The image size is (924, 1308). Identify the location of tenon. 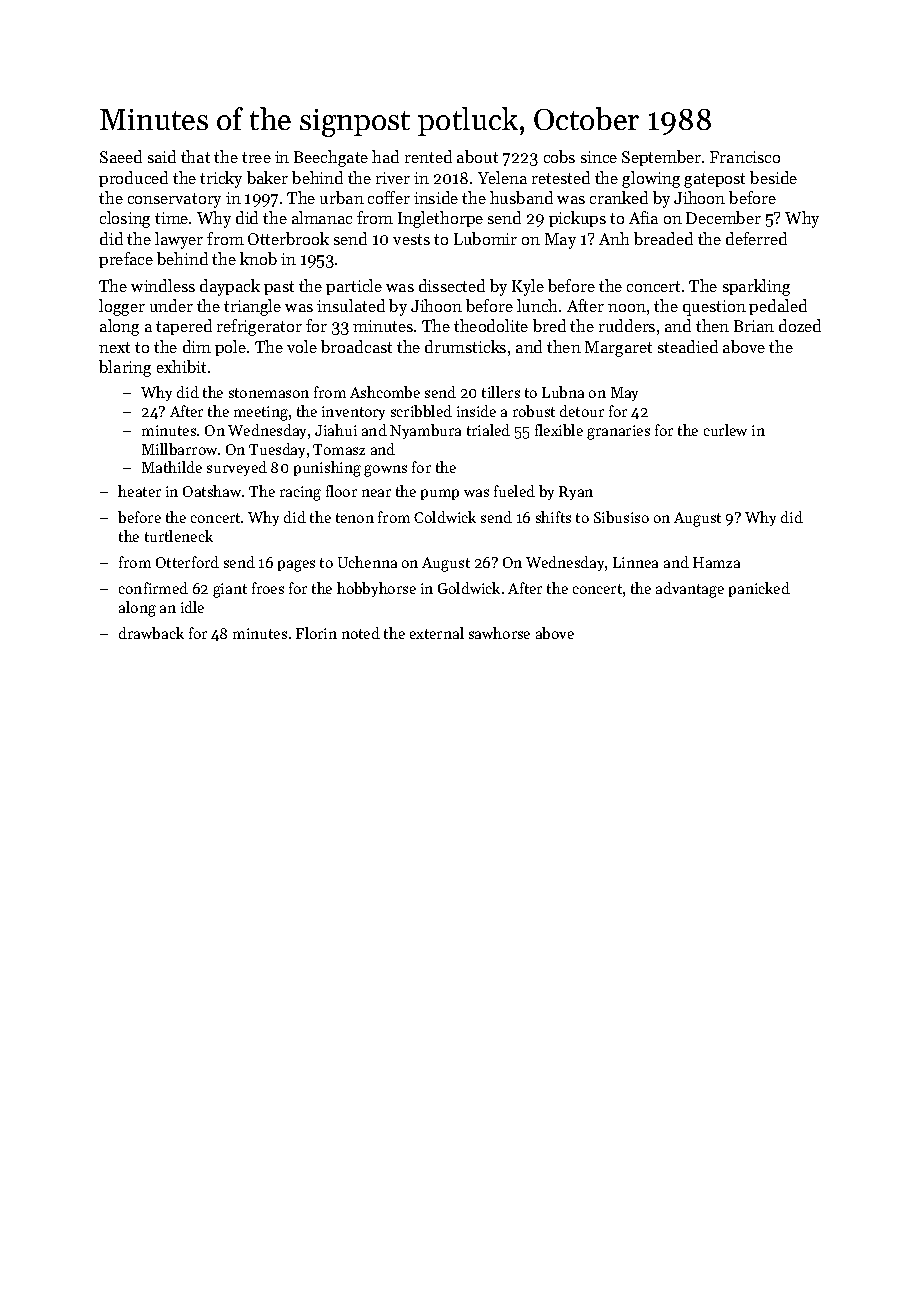
(355, 518).
